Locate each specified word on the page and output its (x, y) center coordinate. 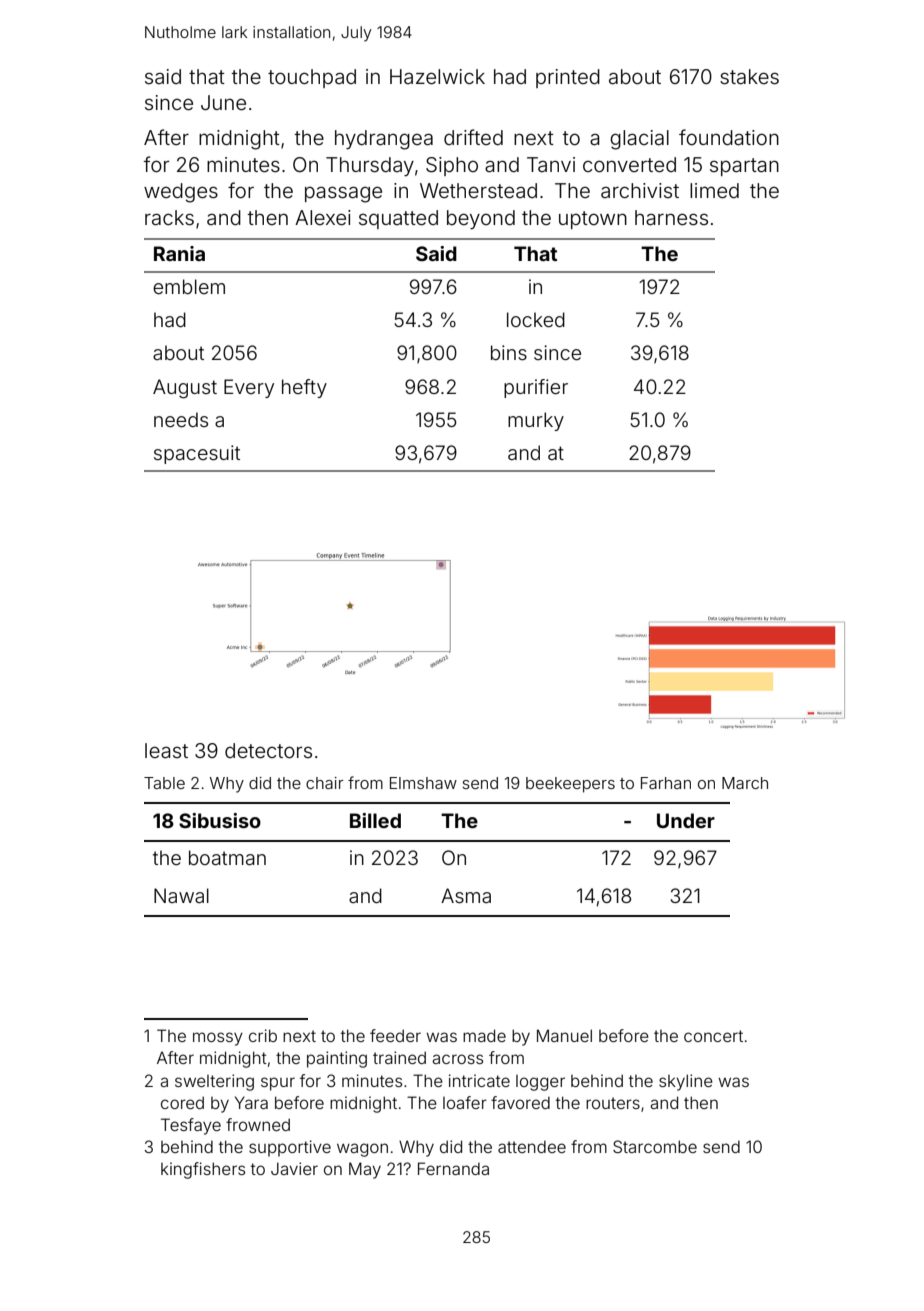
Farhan (666, 783)
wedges (181, 193)
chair (325, 783)
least (166, 750)
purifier (536, 388)
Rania (179, 253)
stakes (749, 76)
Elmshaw (423, 783)
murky (536, 421)
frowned (258, 1124)
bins (509, 352)
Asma (466, 895)
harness (671, 217)
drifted (473, 137)
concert (713, 1036)
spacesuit (197, 454)
